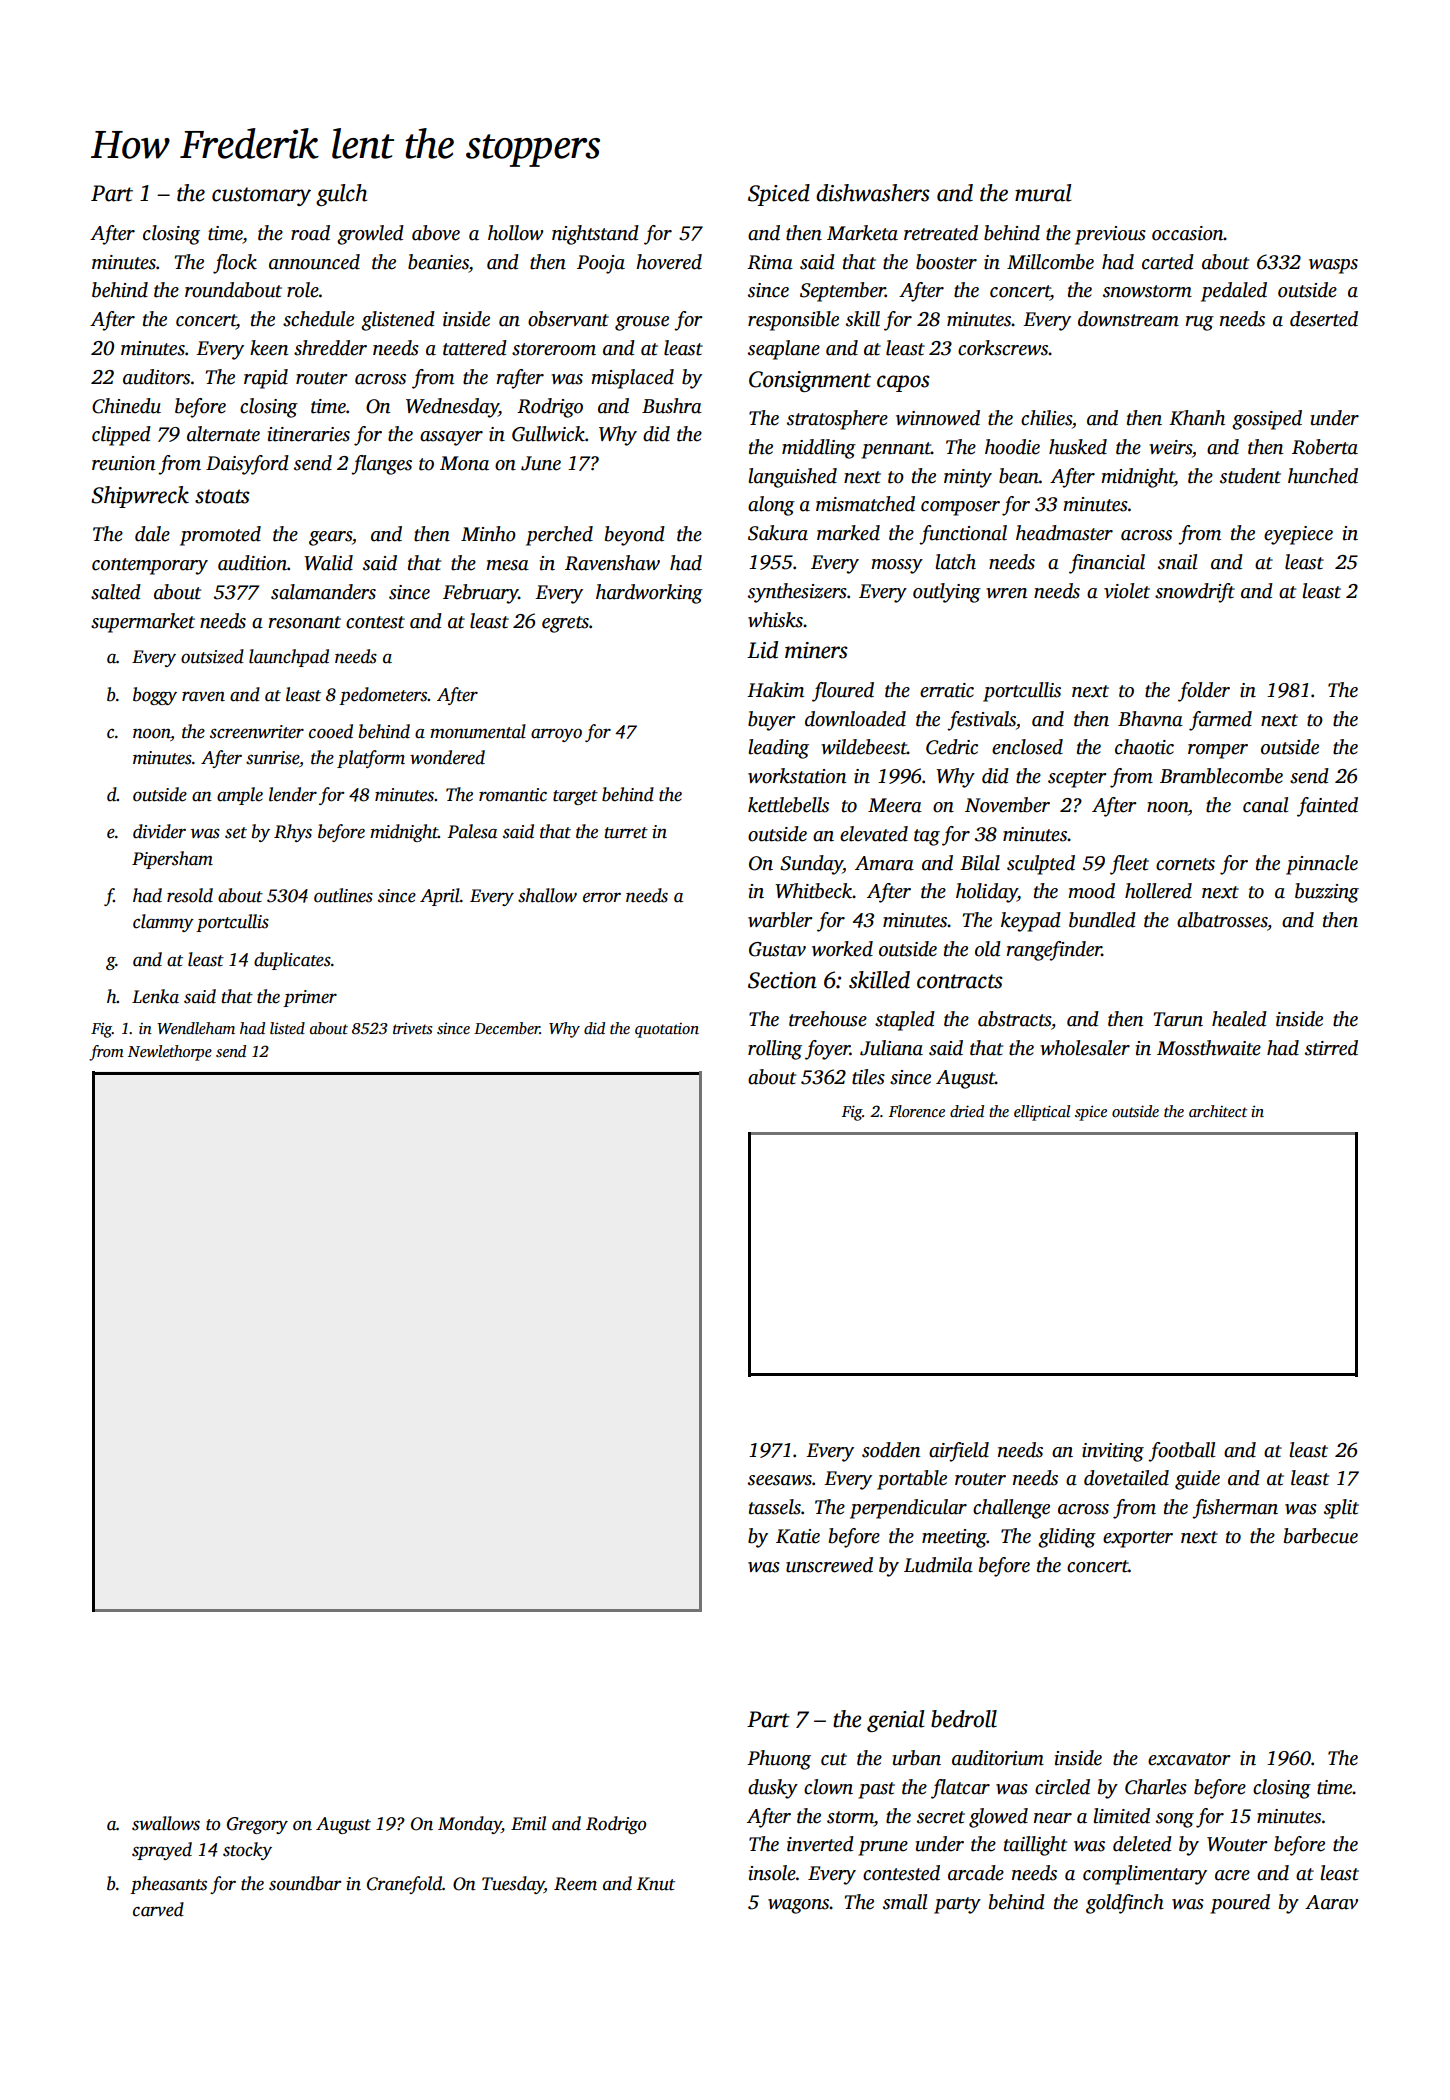 The height and width of the screenshot is (2100, 1450). I want to click on Reem, so click(575, 1884).
